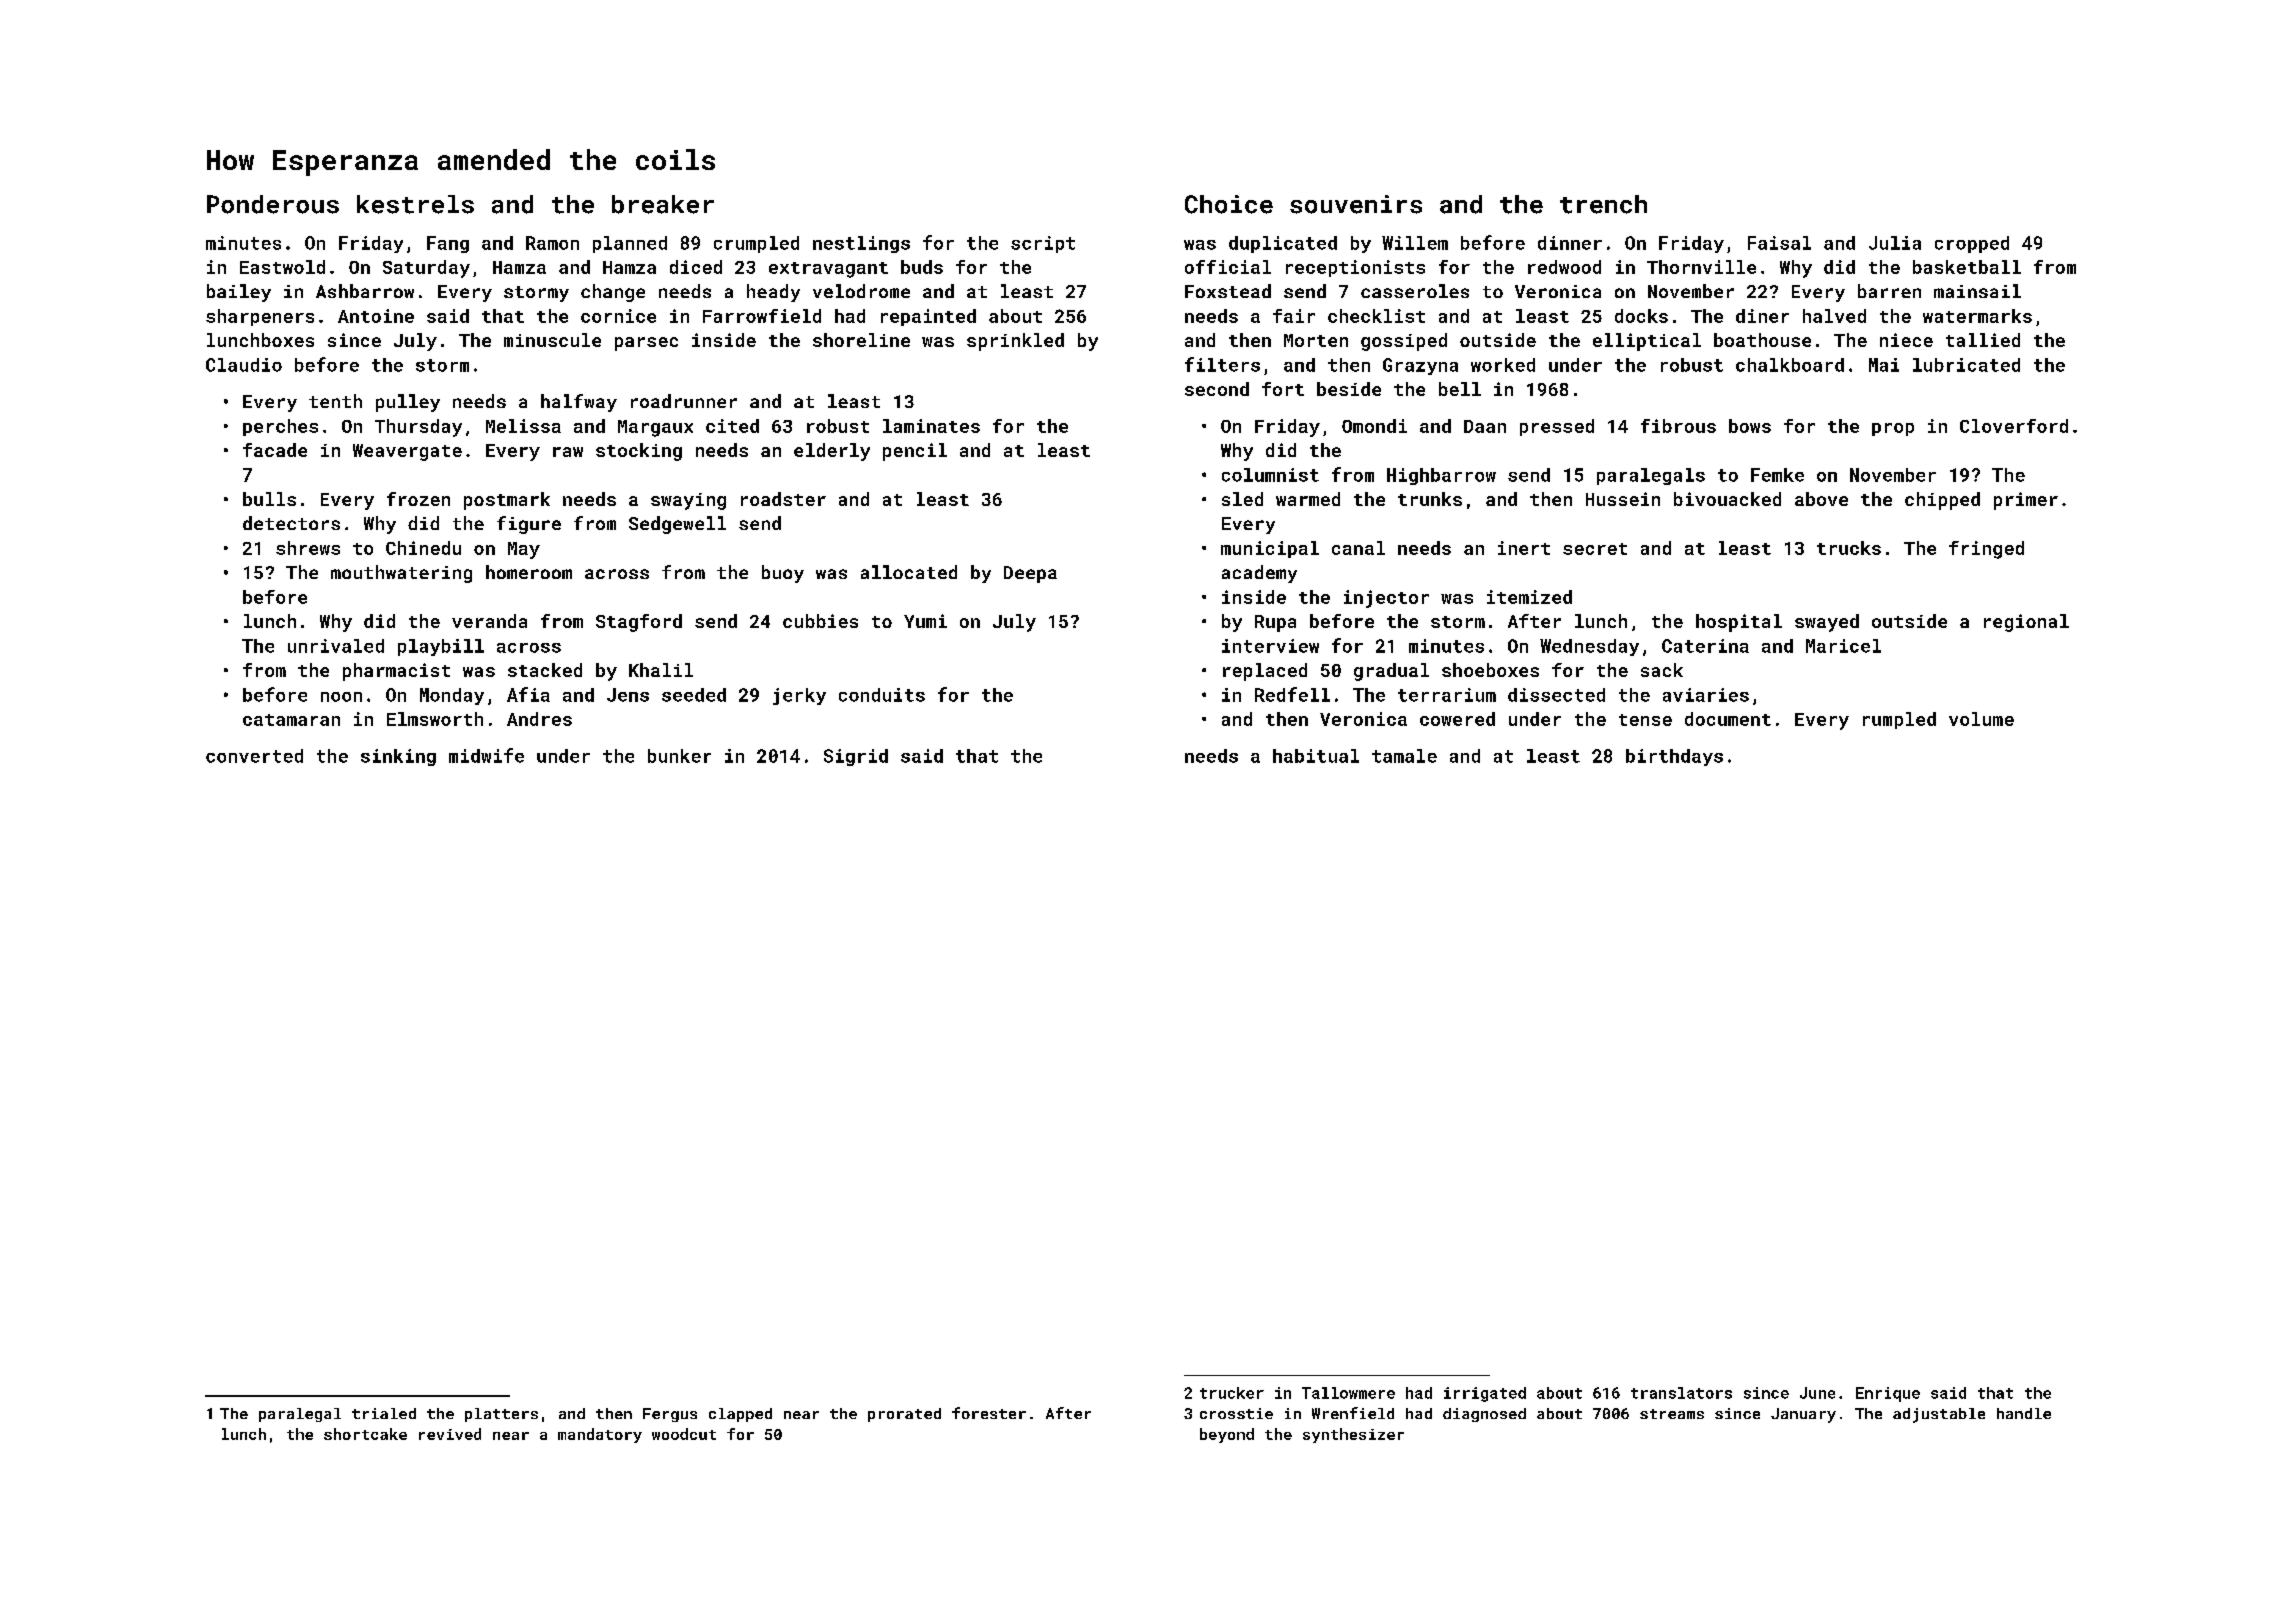 The height and width of the screenshot is (1620, 2292). I want to click on mandatory, so click(600, 1435).
